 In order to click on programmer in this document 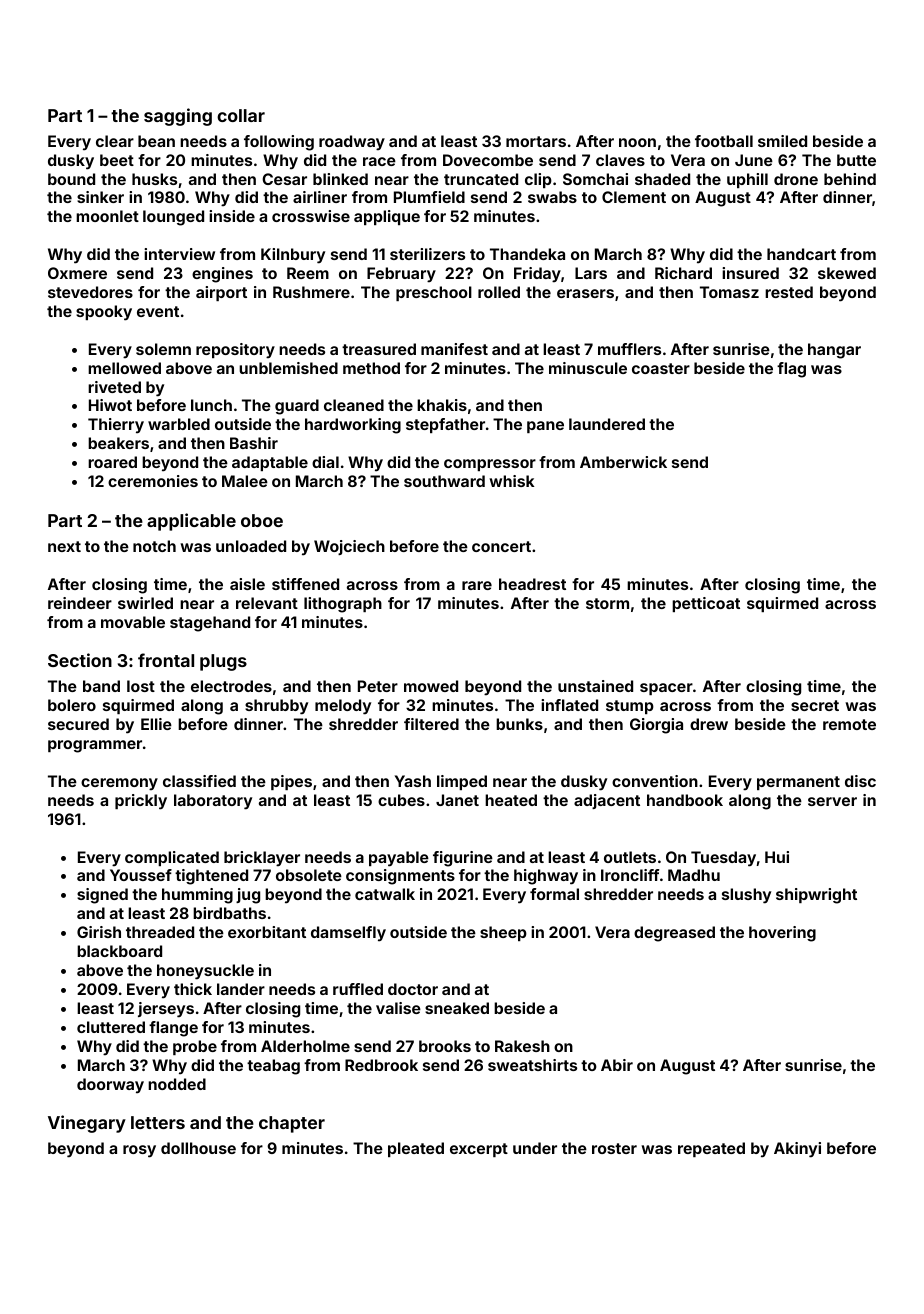, I will do `click(95, 746)`.
